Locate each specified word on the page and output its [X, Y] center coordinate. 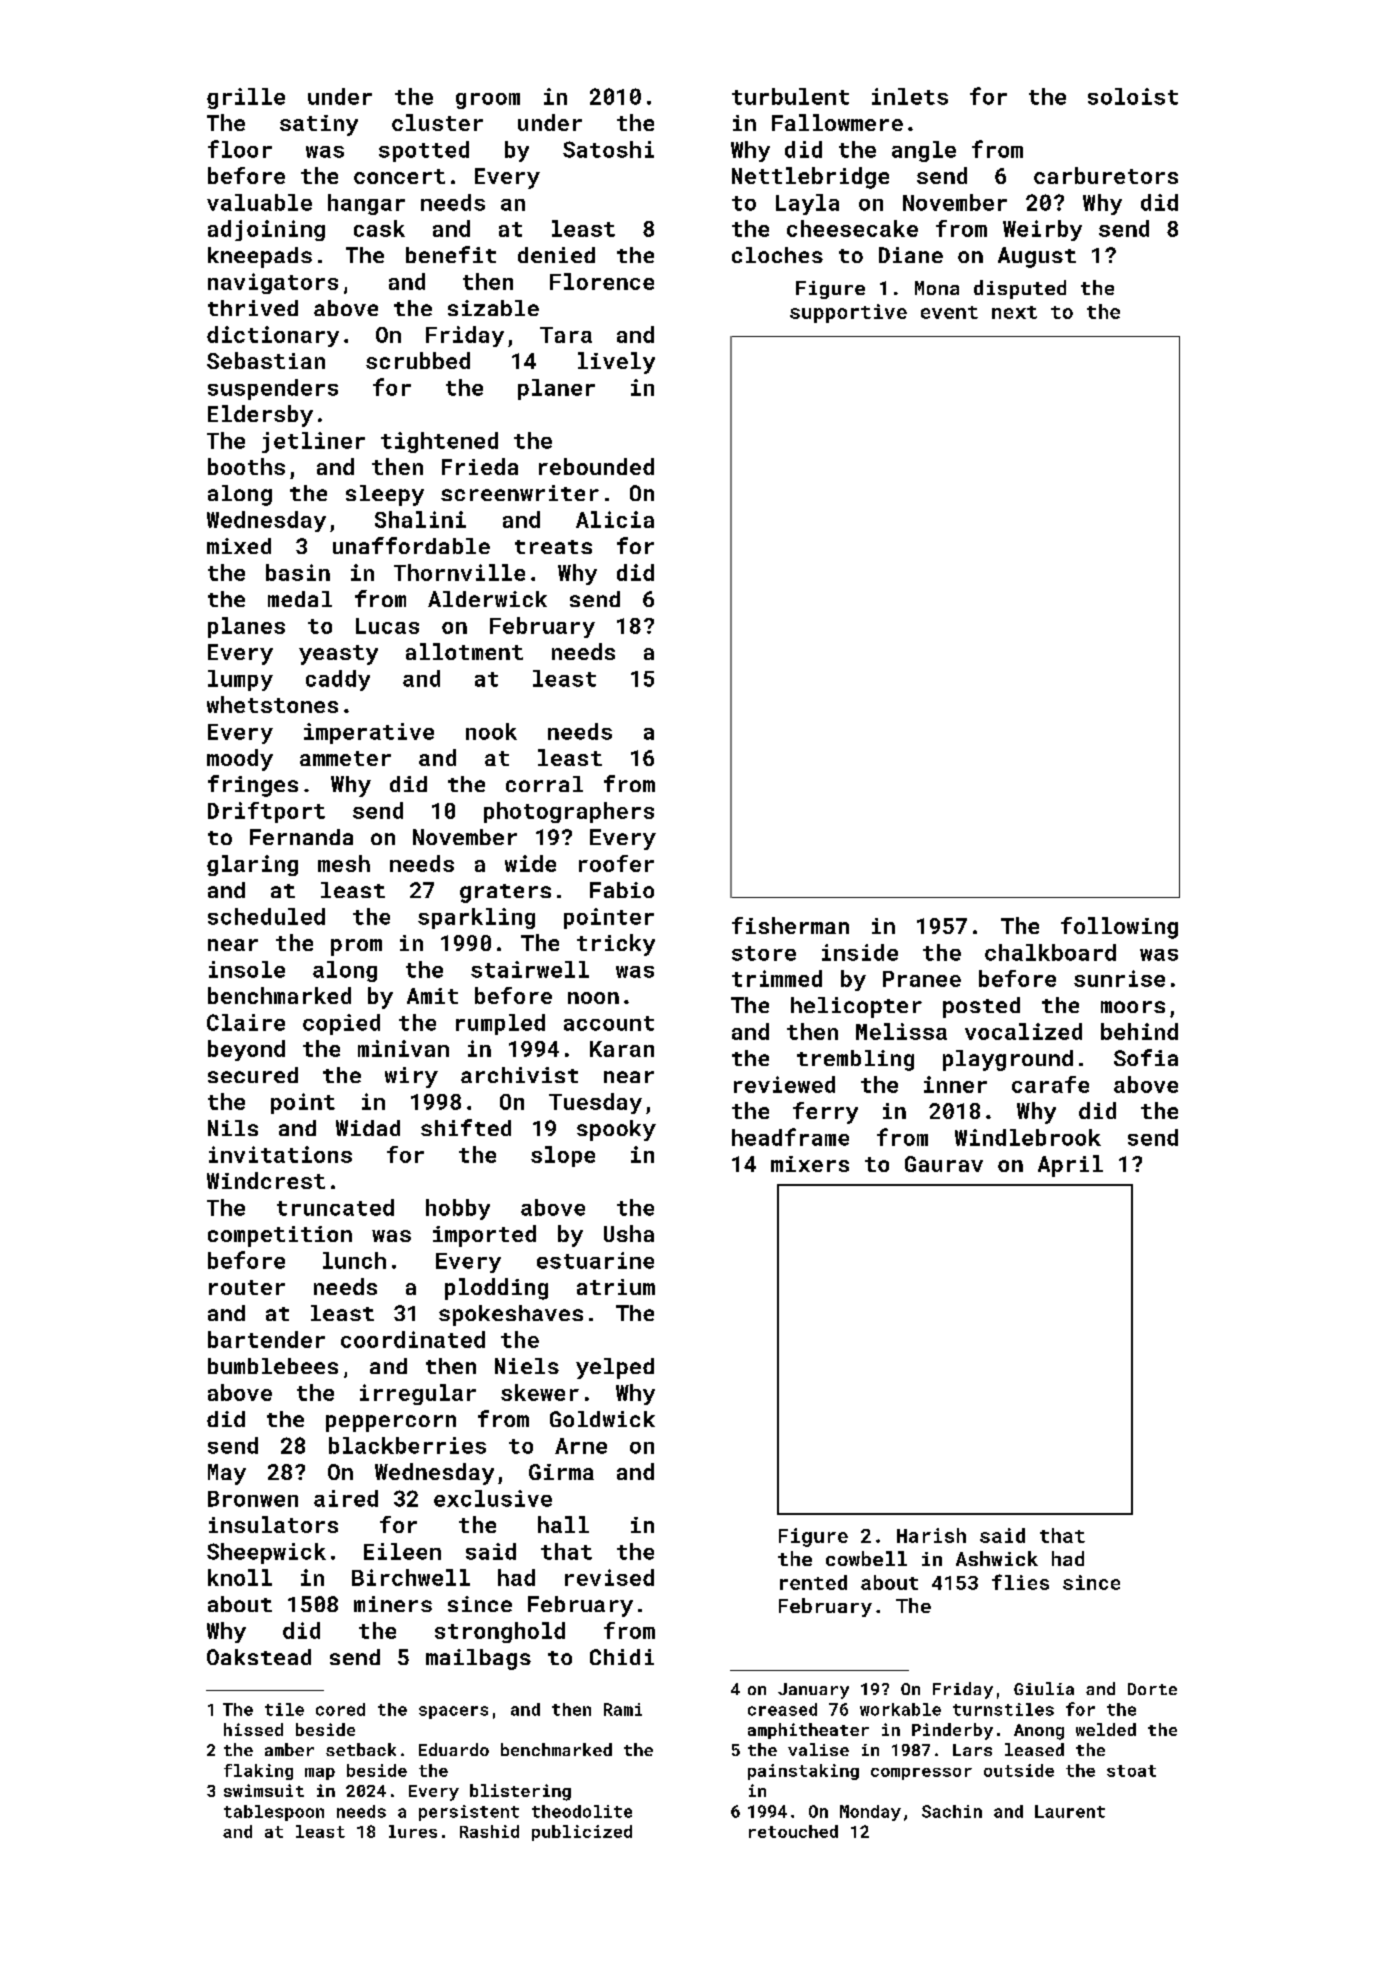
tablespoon [274, 1813]
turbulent [790, 96]
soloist [1133, 96]
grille [246, 98]
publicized [582, 1833]
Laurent [1070, 1811]
